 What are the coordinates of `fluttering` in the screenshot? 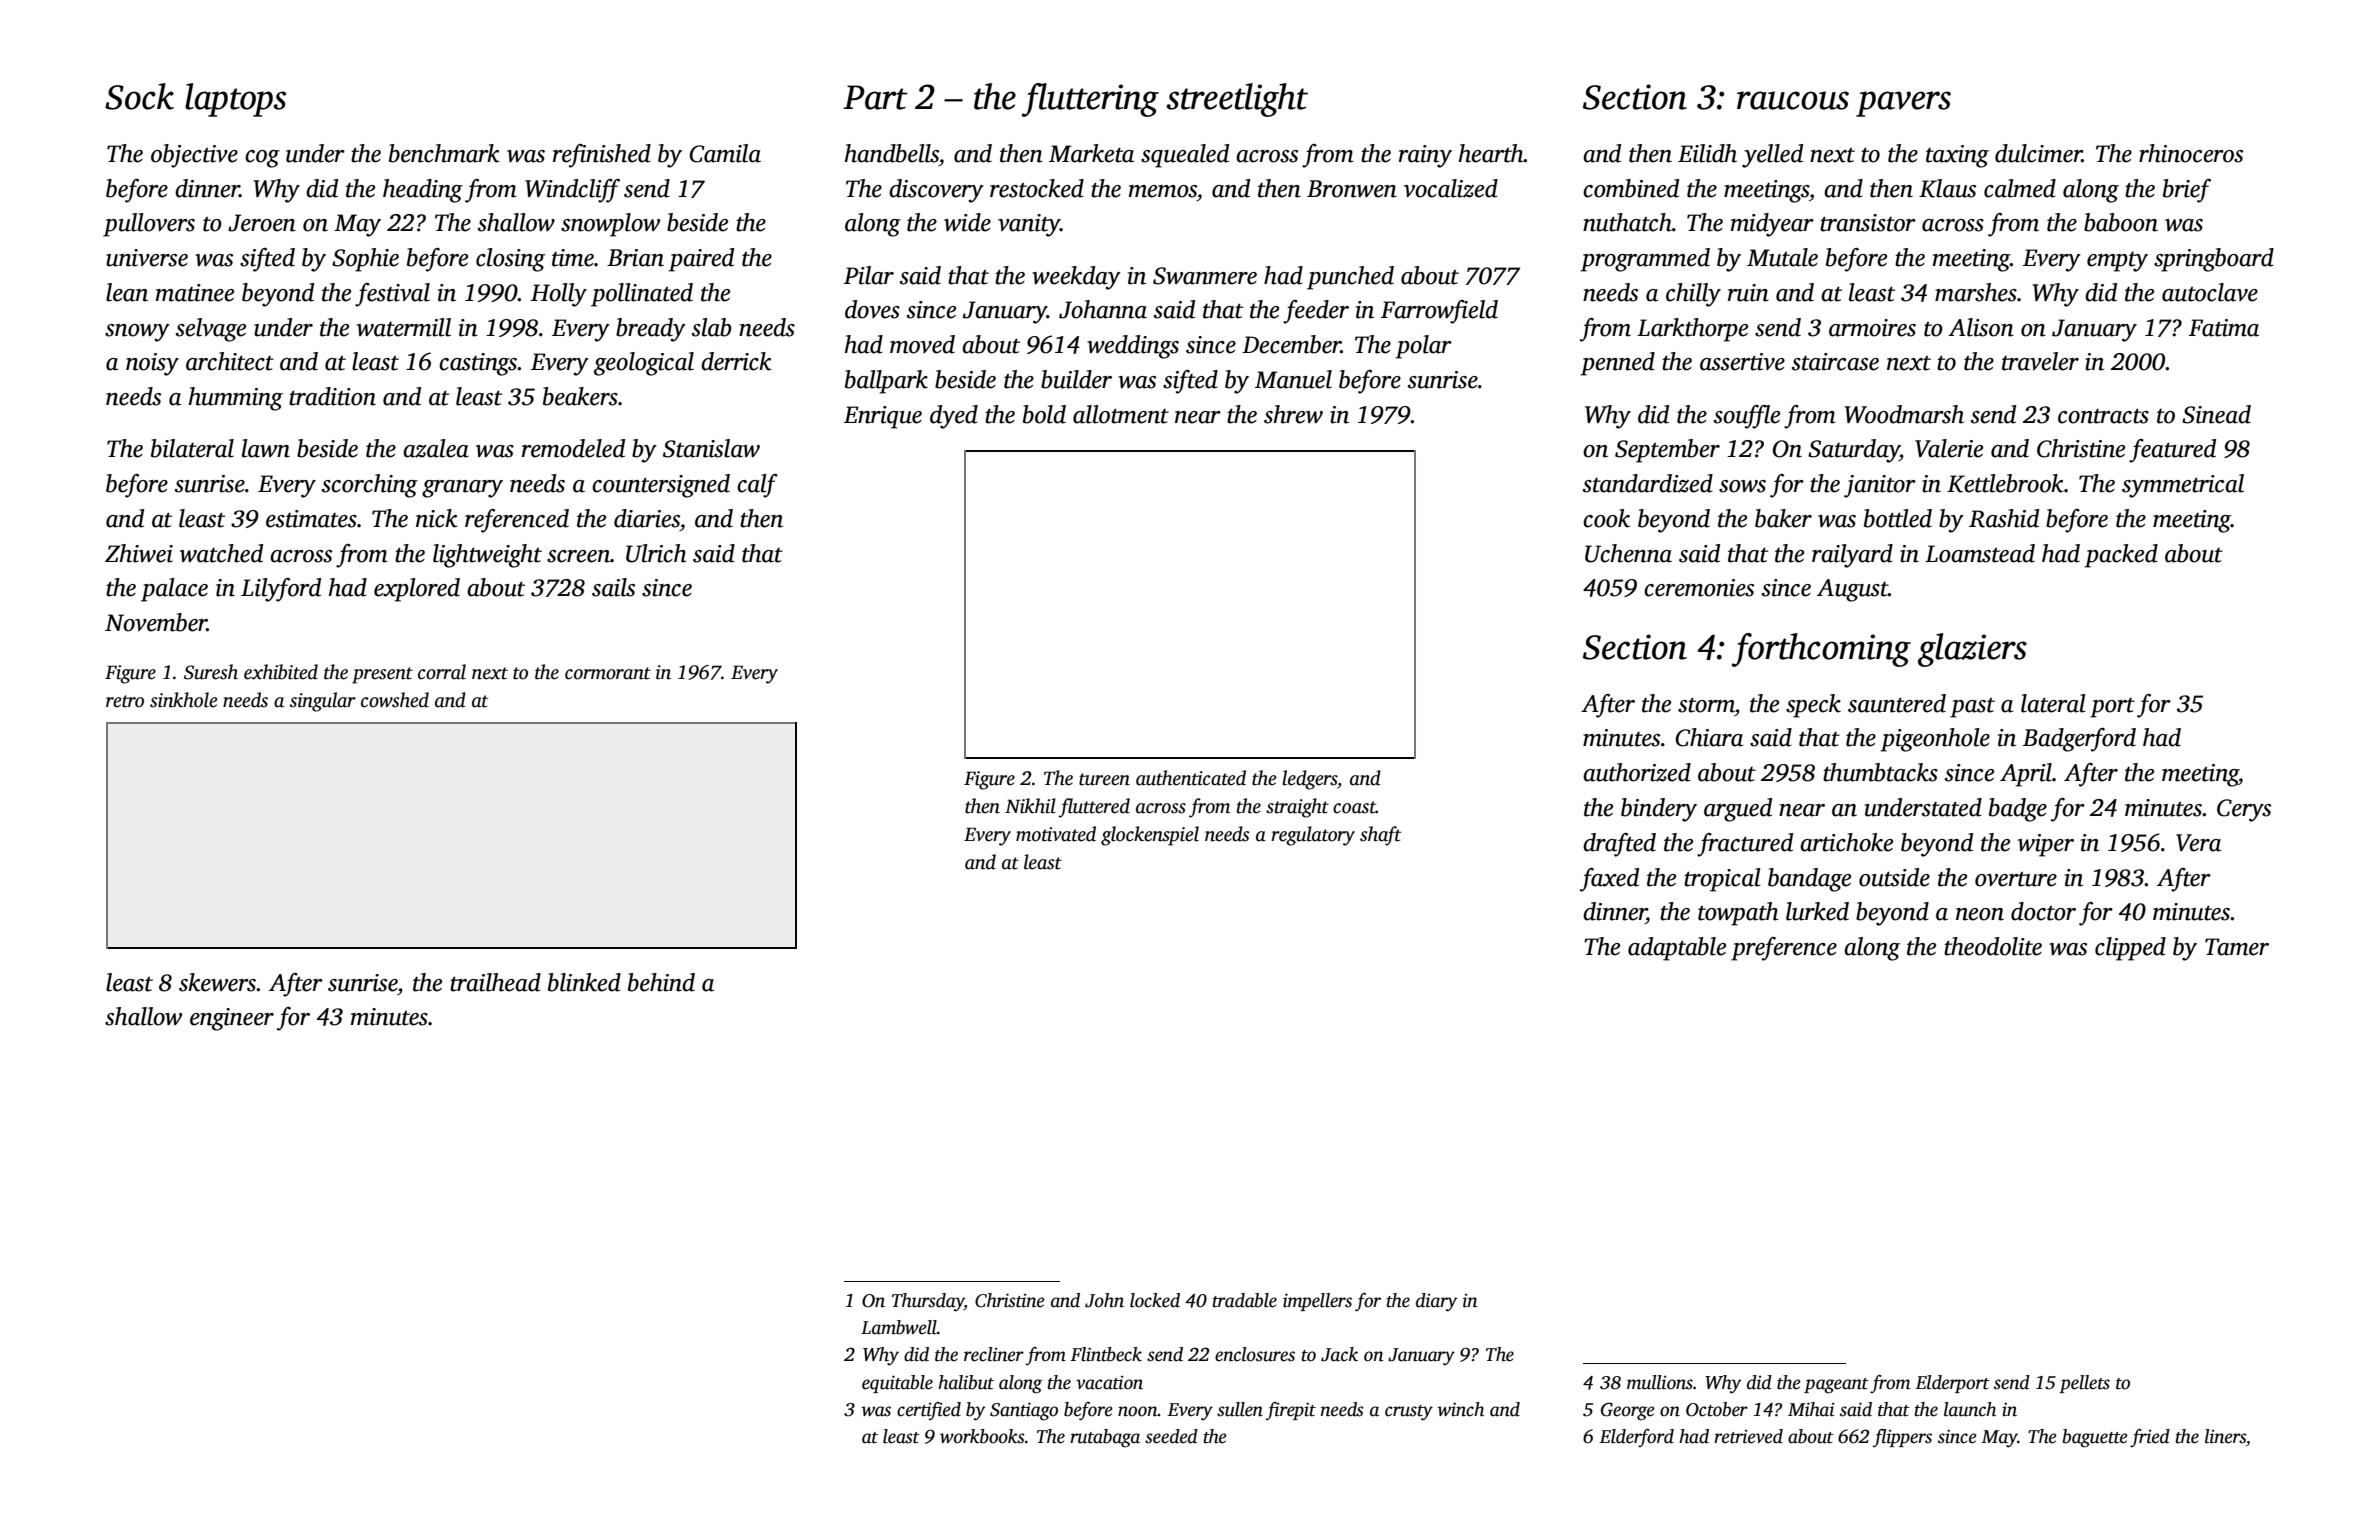 It's located at (1090, 100).
